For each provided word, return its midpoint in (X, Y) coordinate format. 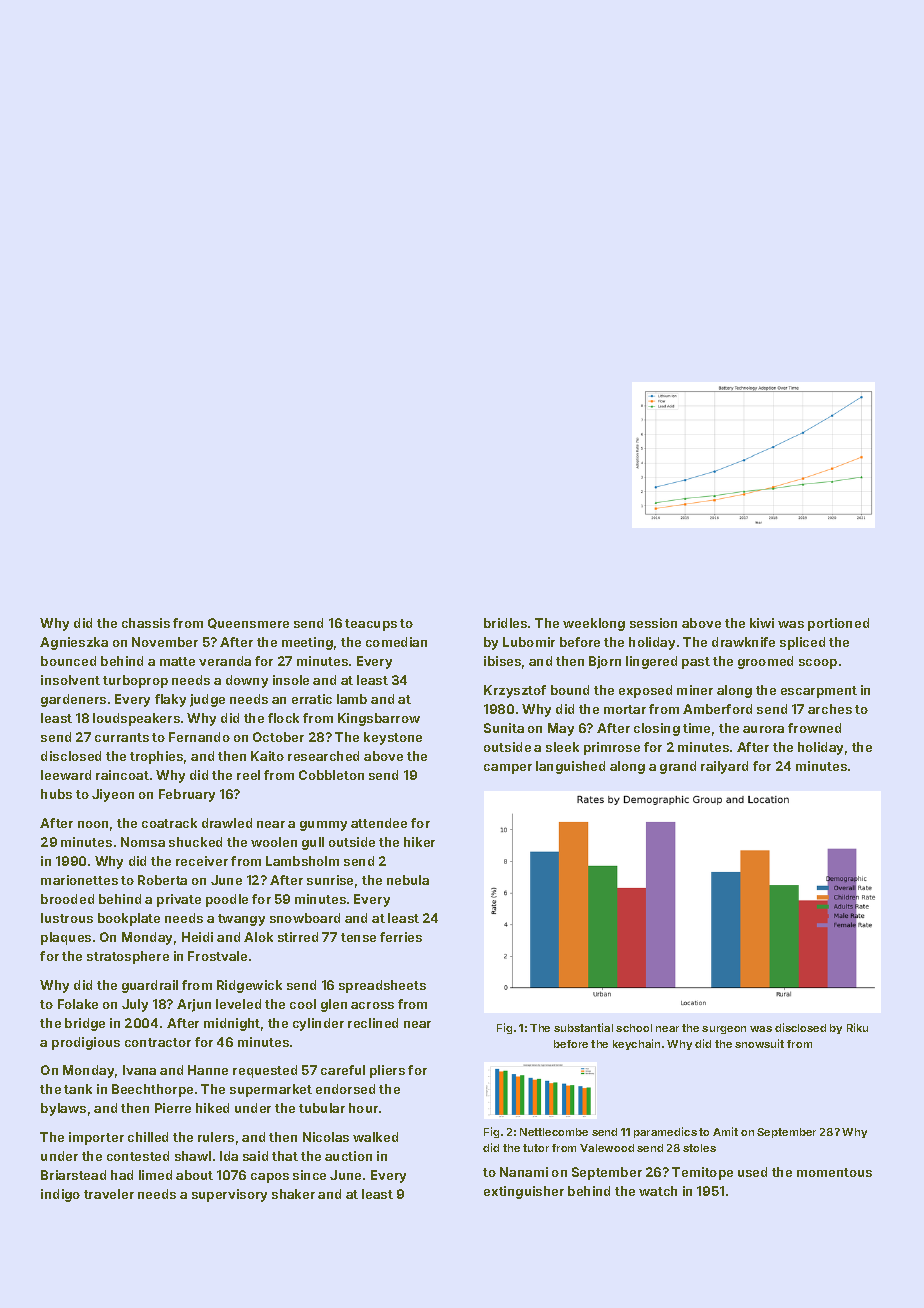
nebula (408, 880)
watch (658, 1191)
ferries (401, 937)
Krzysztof (515, 691)
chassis (146, 623)
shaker (293, 1194)
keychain (636, 1044)
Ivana (139, 1070)
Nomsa (143, 842)
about (194, 1175)
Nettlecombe (554, 1132)
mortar (625, 709)
